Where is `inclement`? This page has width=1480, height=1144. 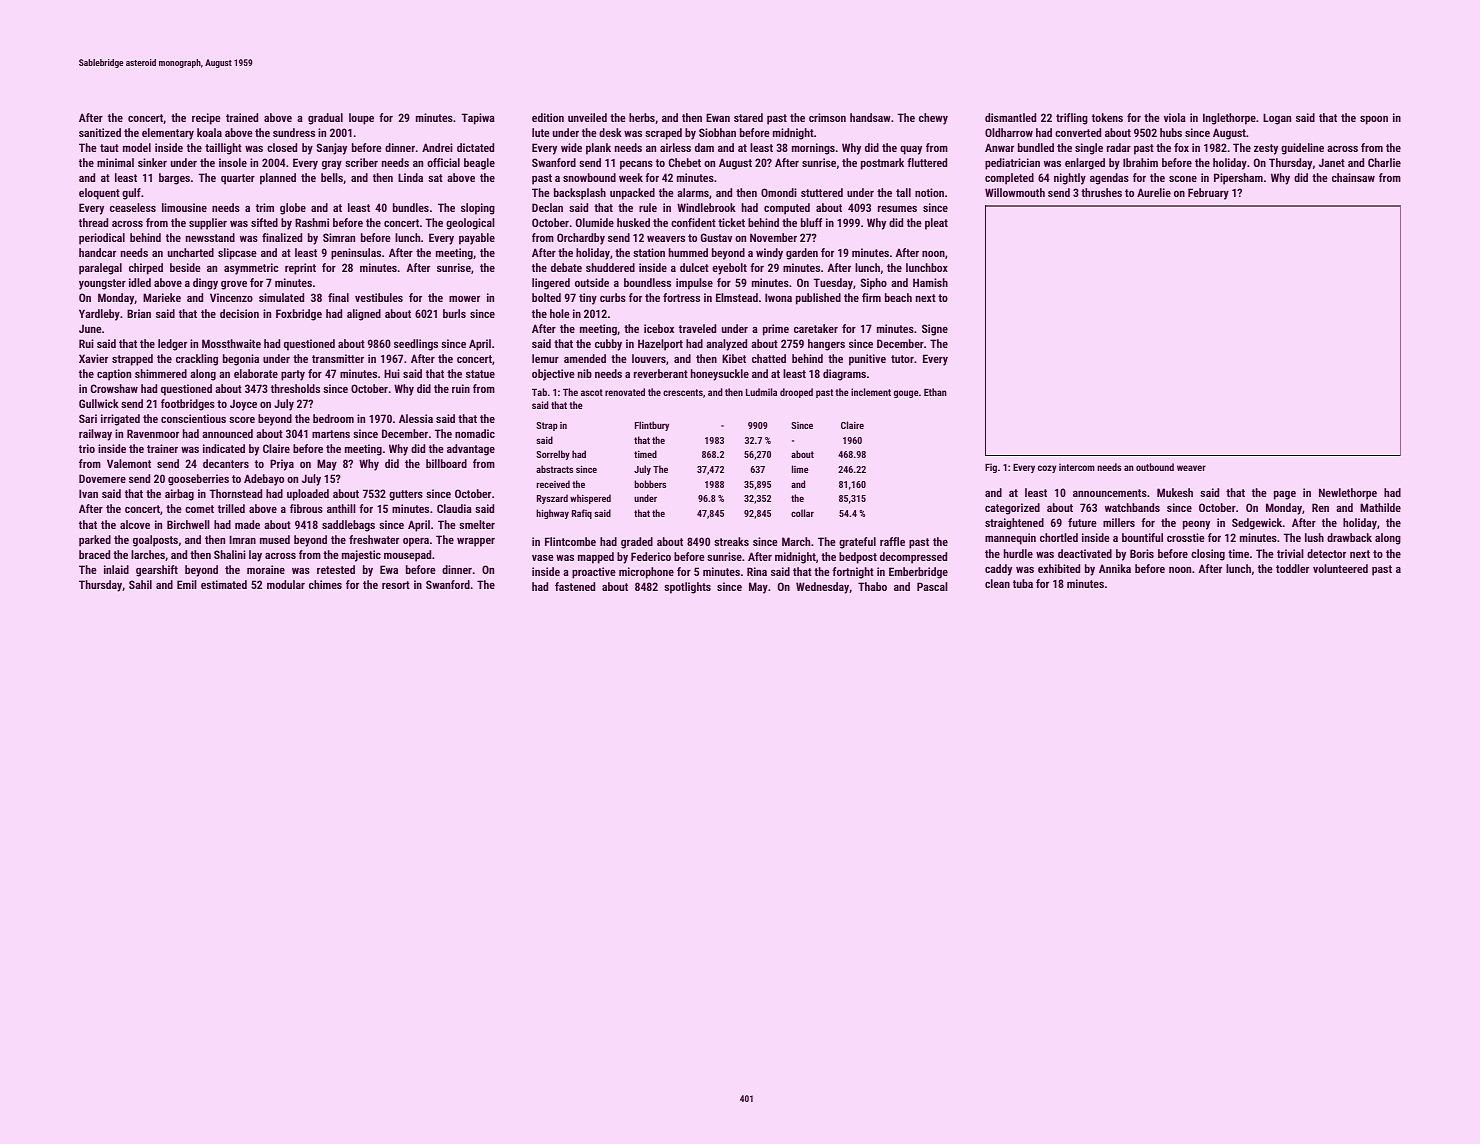 inclement is located at coordinates (871, 392).
